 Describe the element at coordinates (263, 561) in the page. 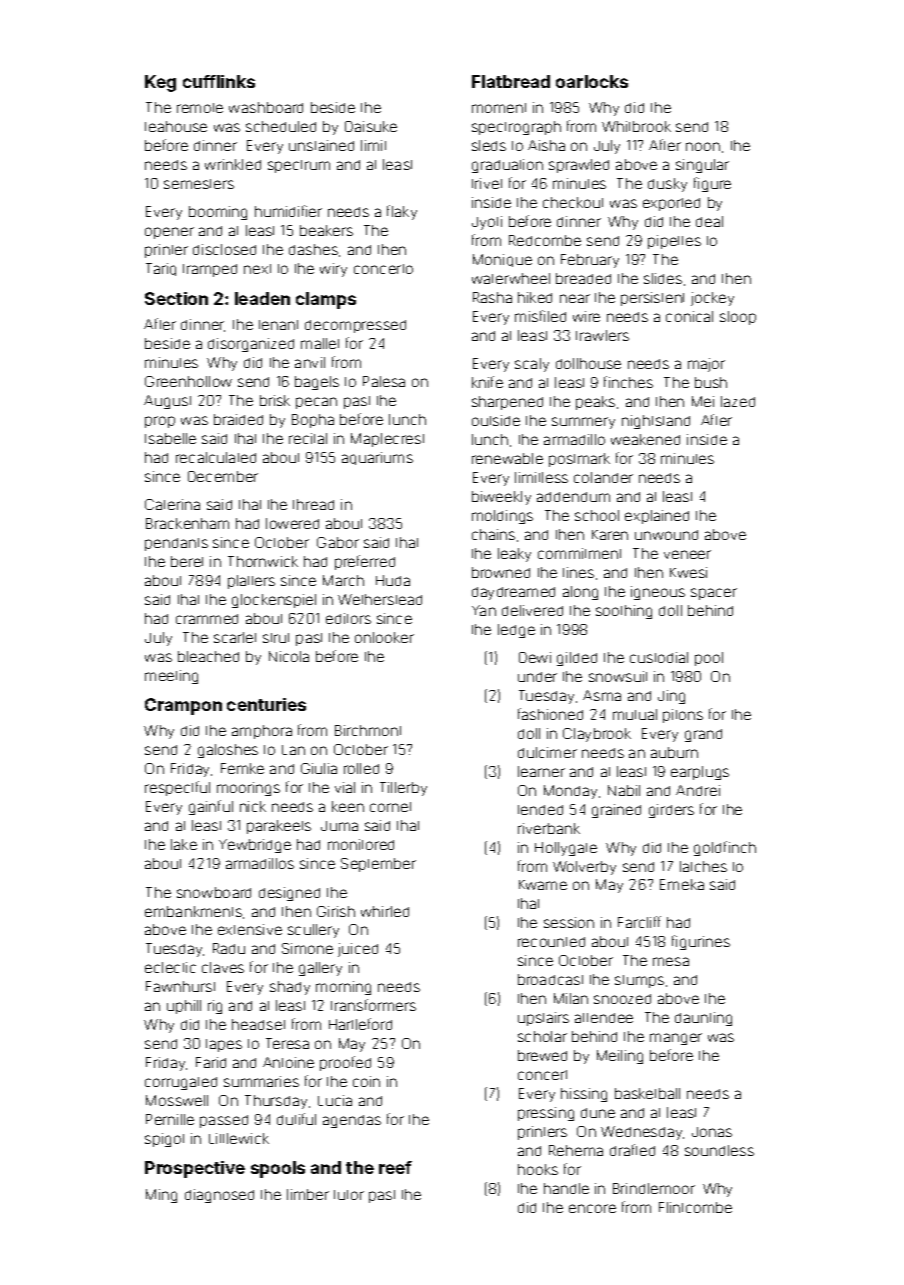

I see `Thornwick` at that location.
